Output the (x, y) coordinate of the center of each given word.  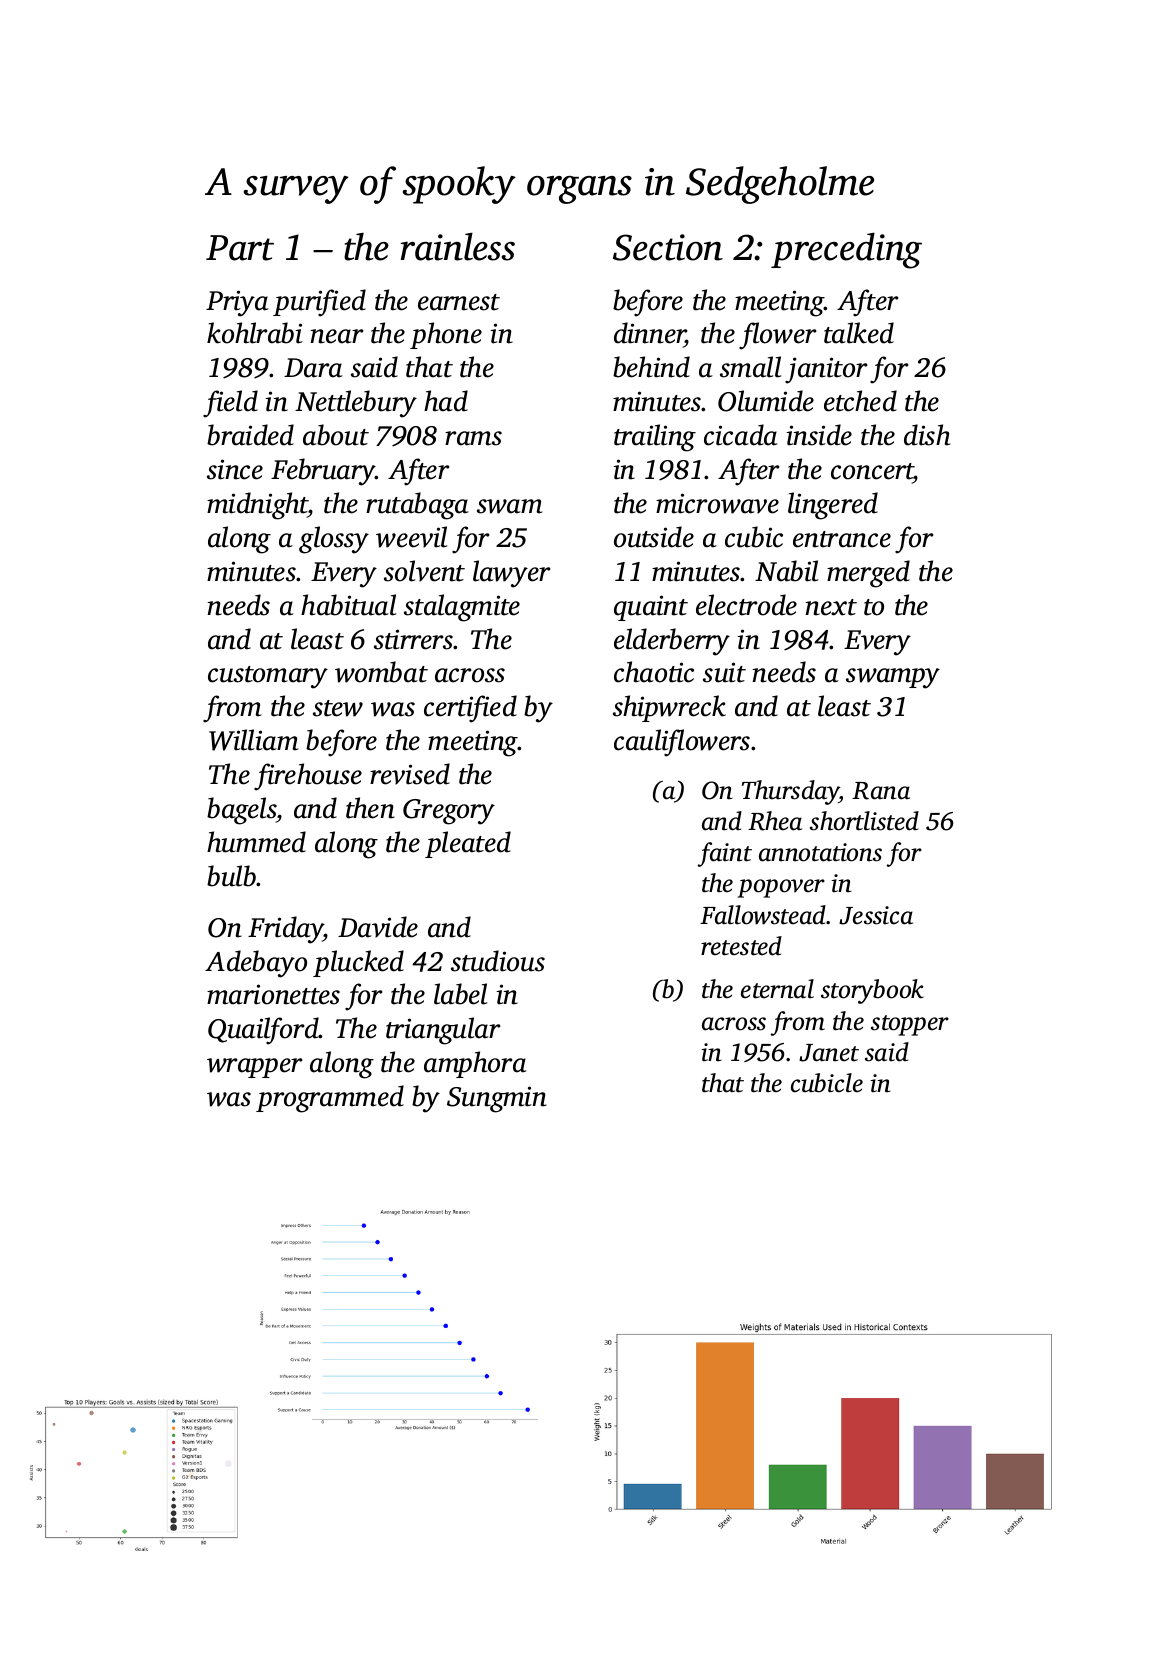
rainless (458, 247)
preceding (846, 251)
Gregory (449, 812)
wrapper (254, 1068)
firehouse (308, 777)
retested (741, 946)
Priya (237, 303)
